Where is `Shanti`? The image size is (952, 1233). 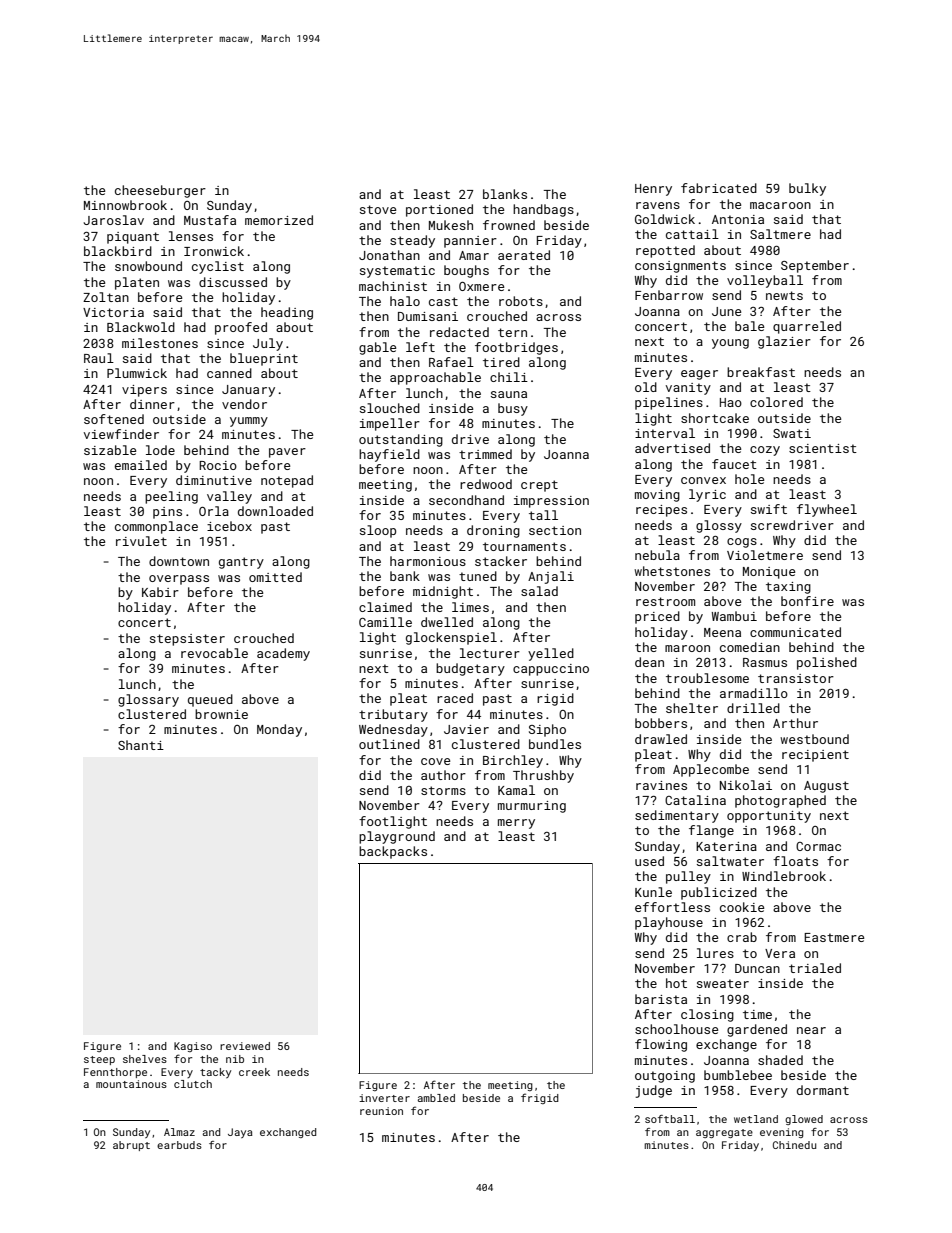 Shanti is located at coordinates (141, 745).
